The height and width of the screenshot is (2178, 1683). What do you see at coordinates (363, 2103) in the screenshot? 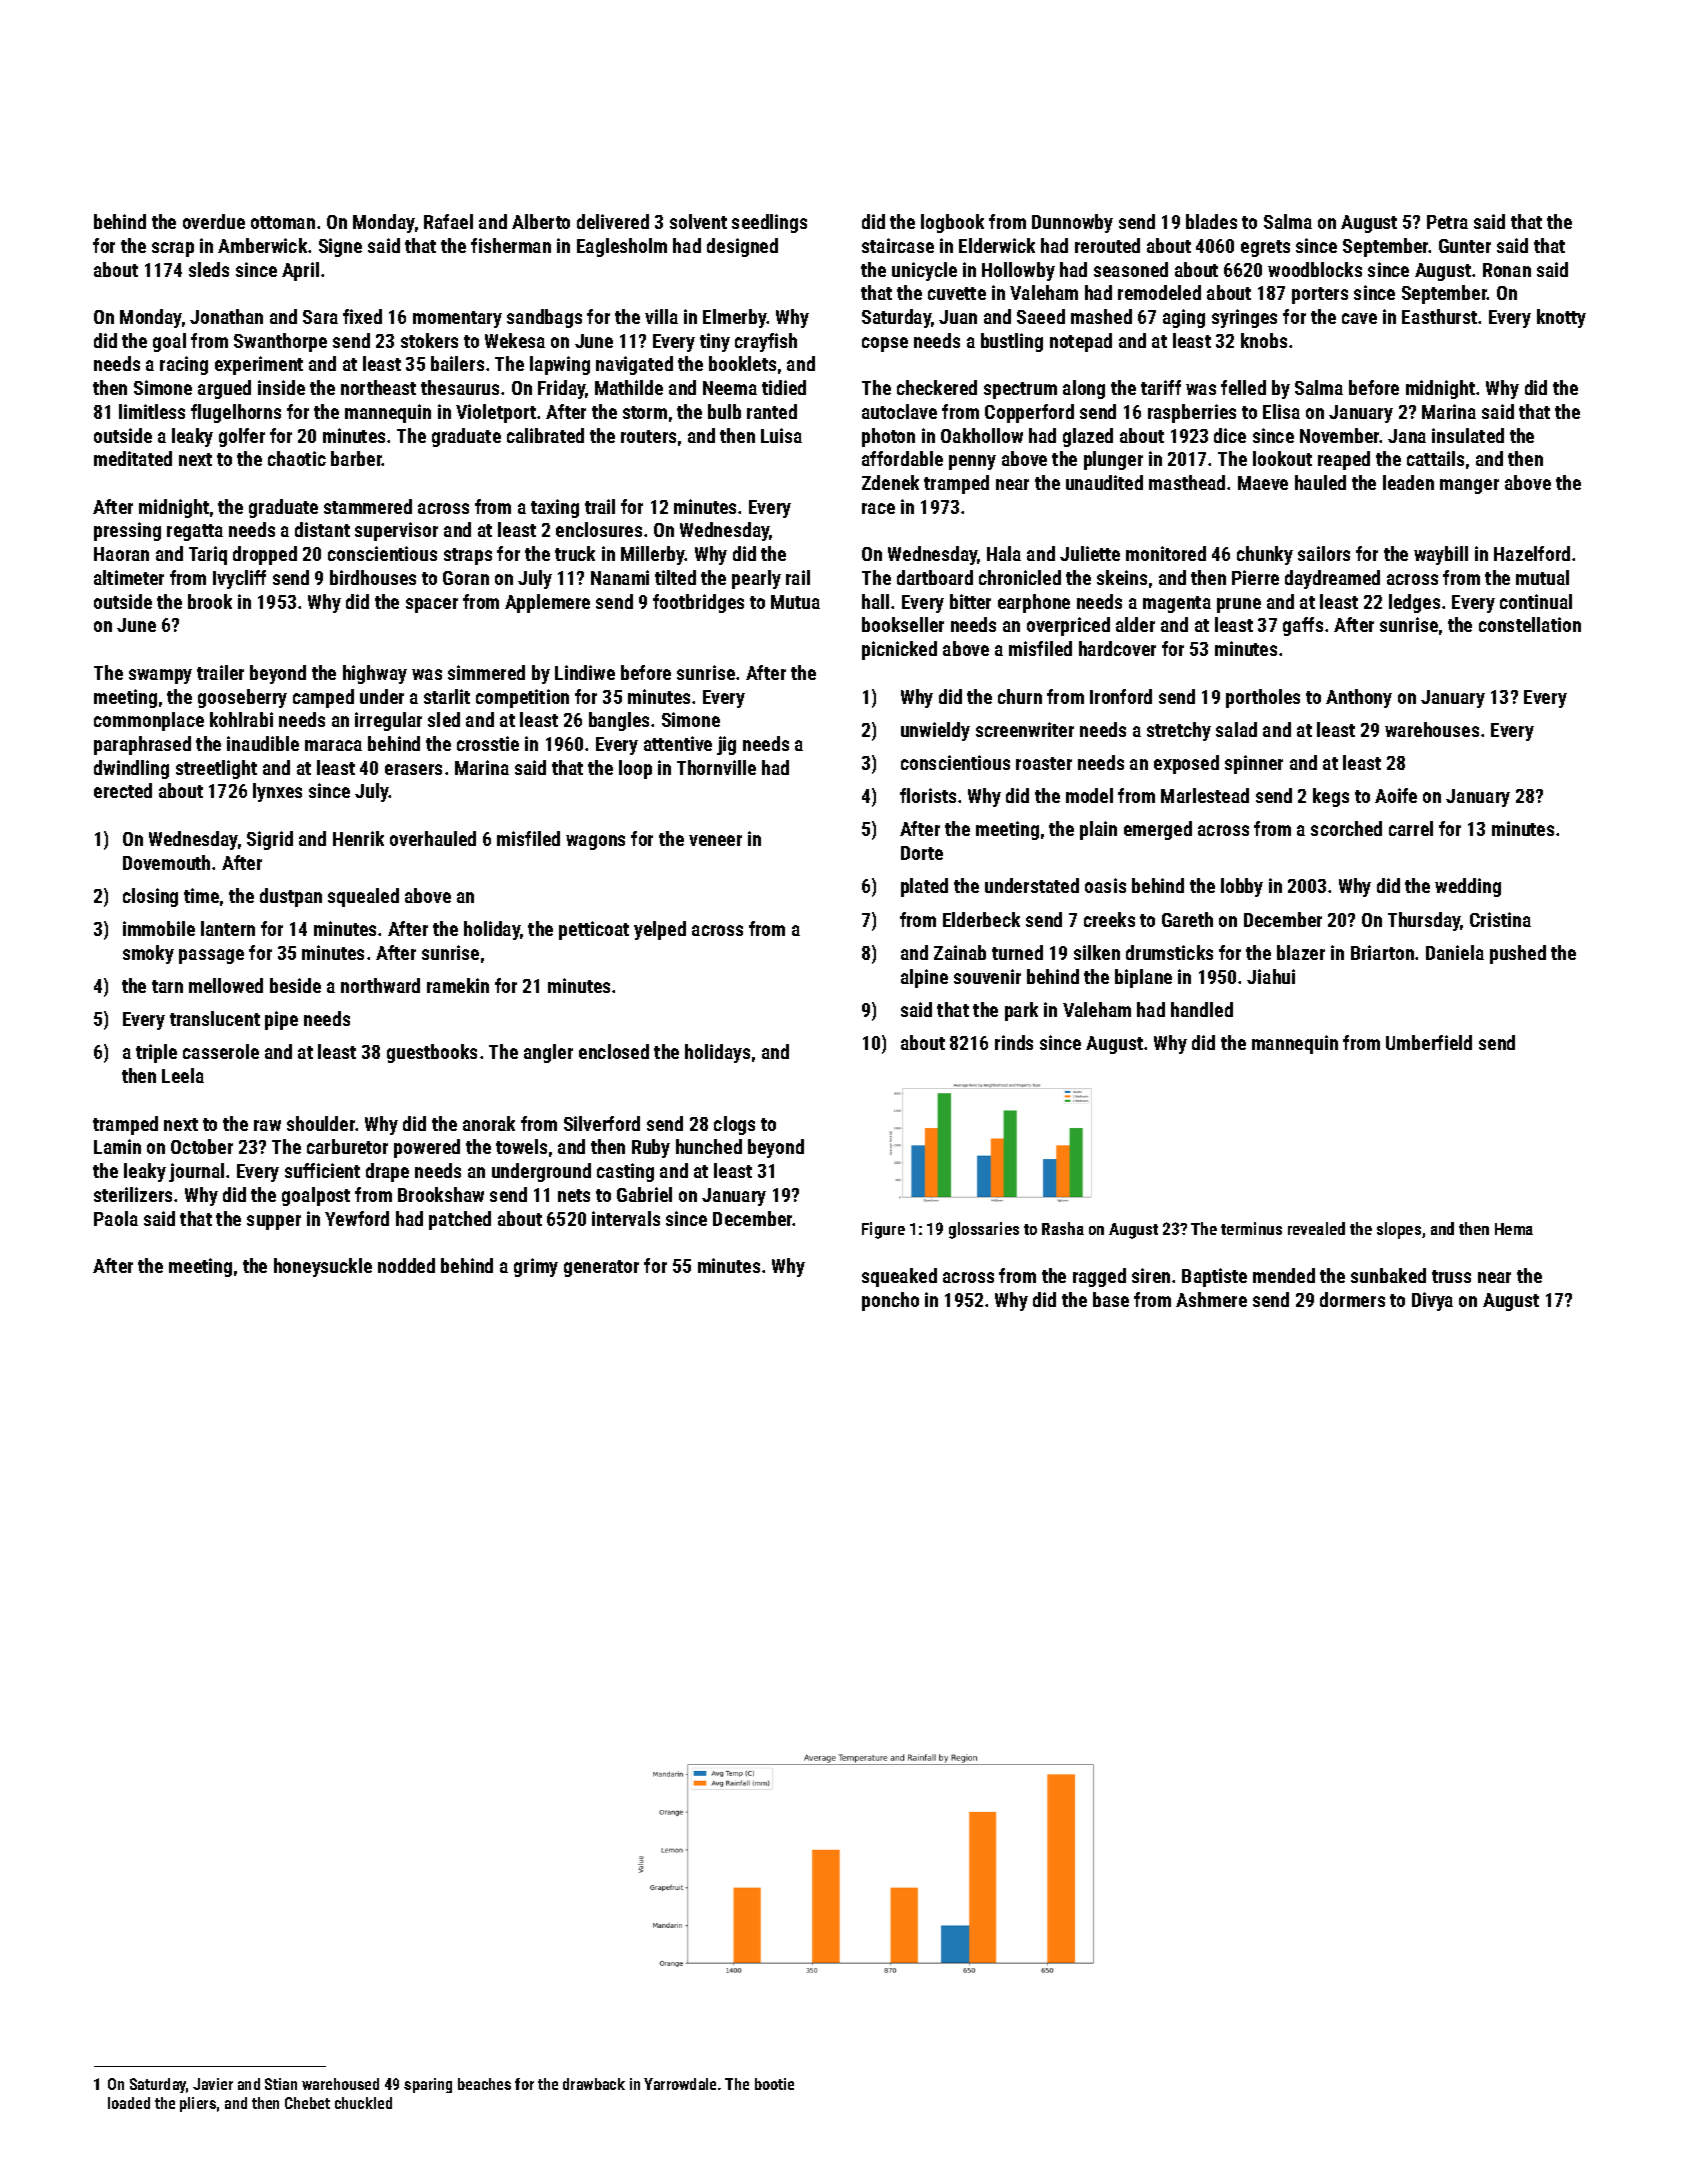
I see `chuckled` at bounding box center [363, 2103].
